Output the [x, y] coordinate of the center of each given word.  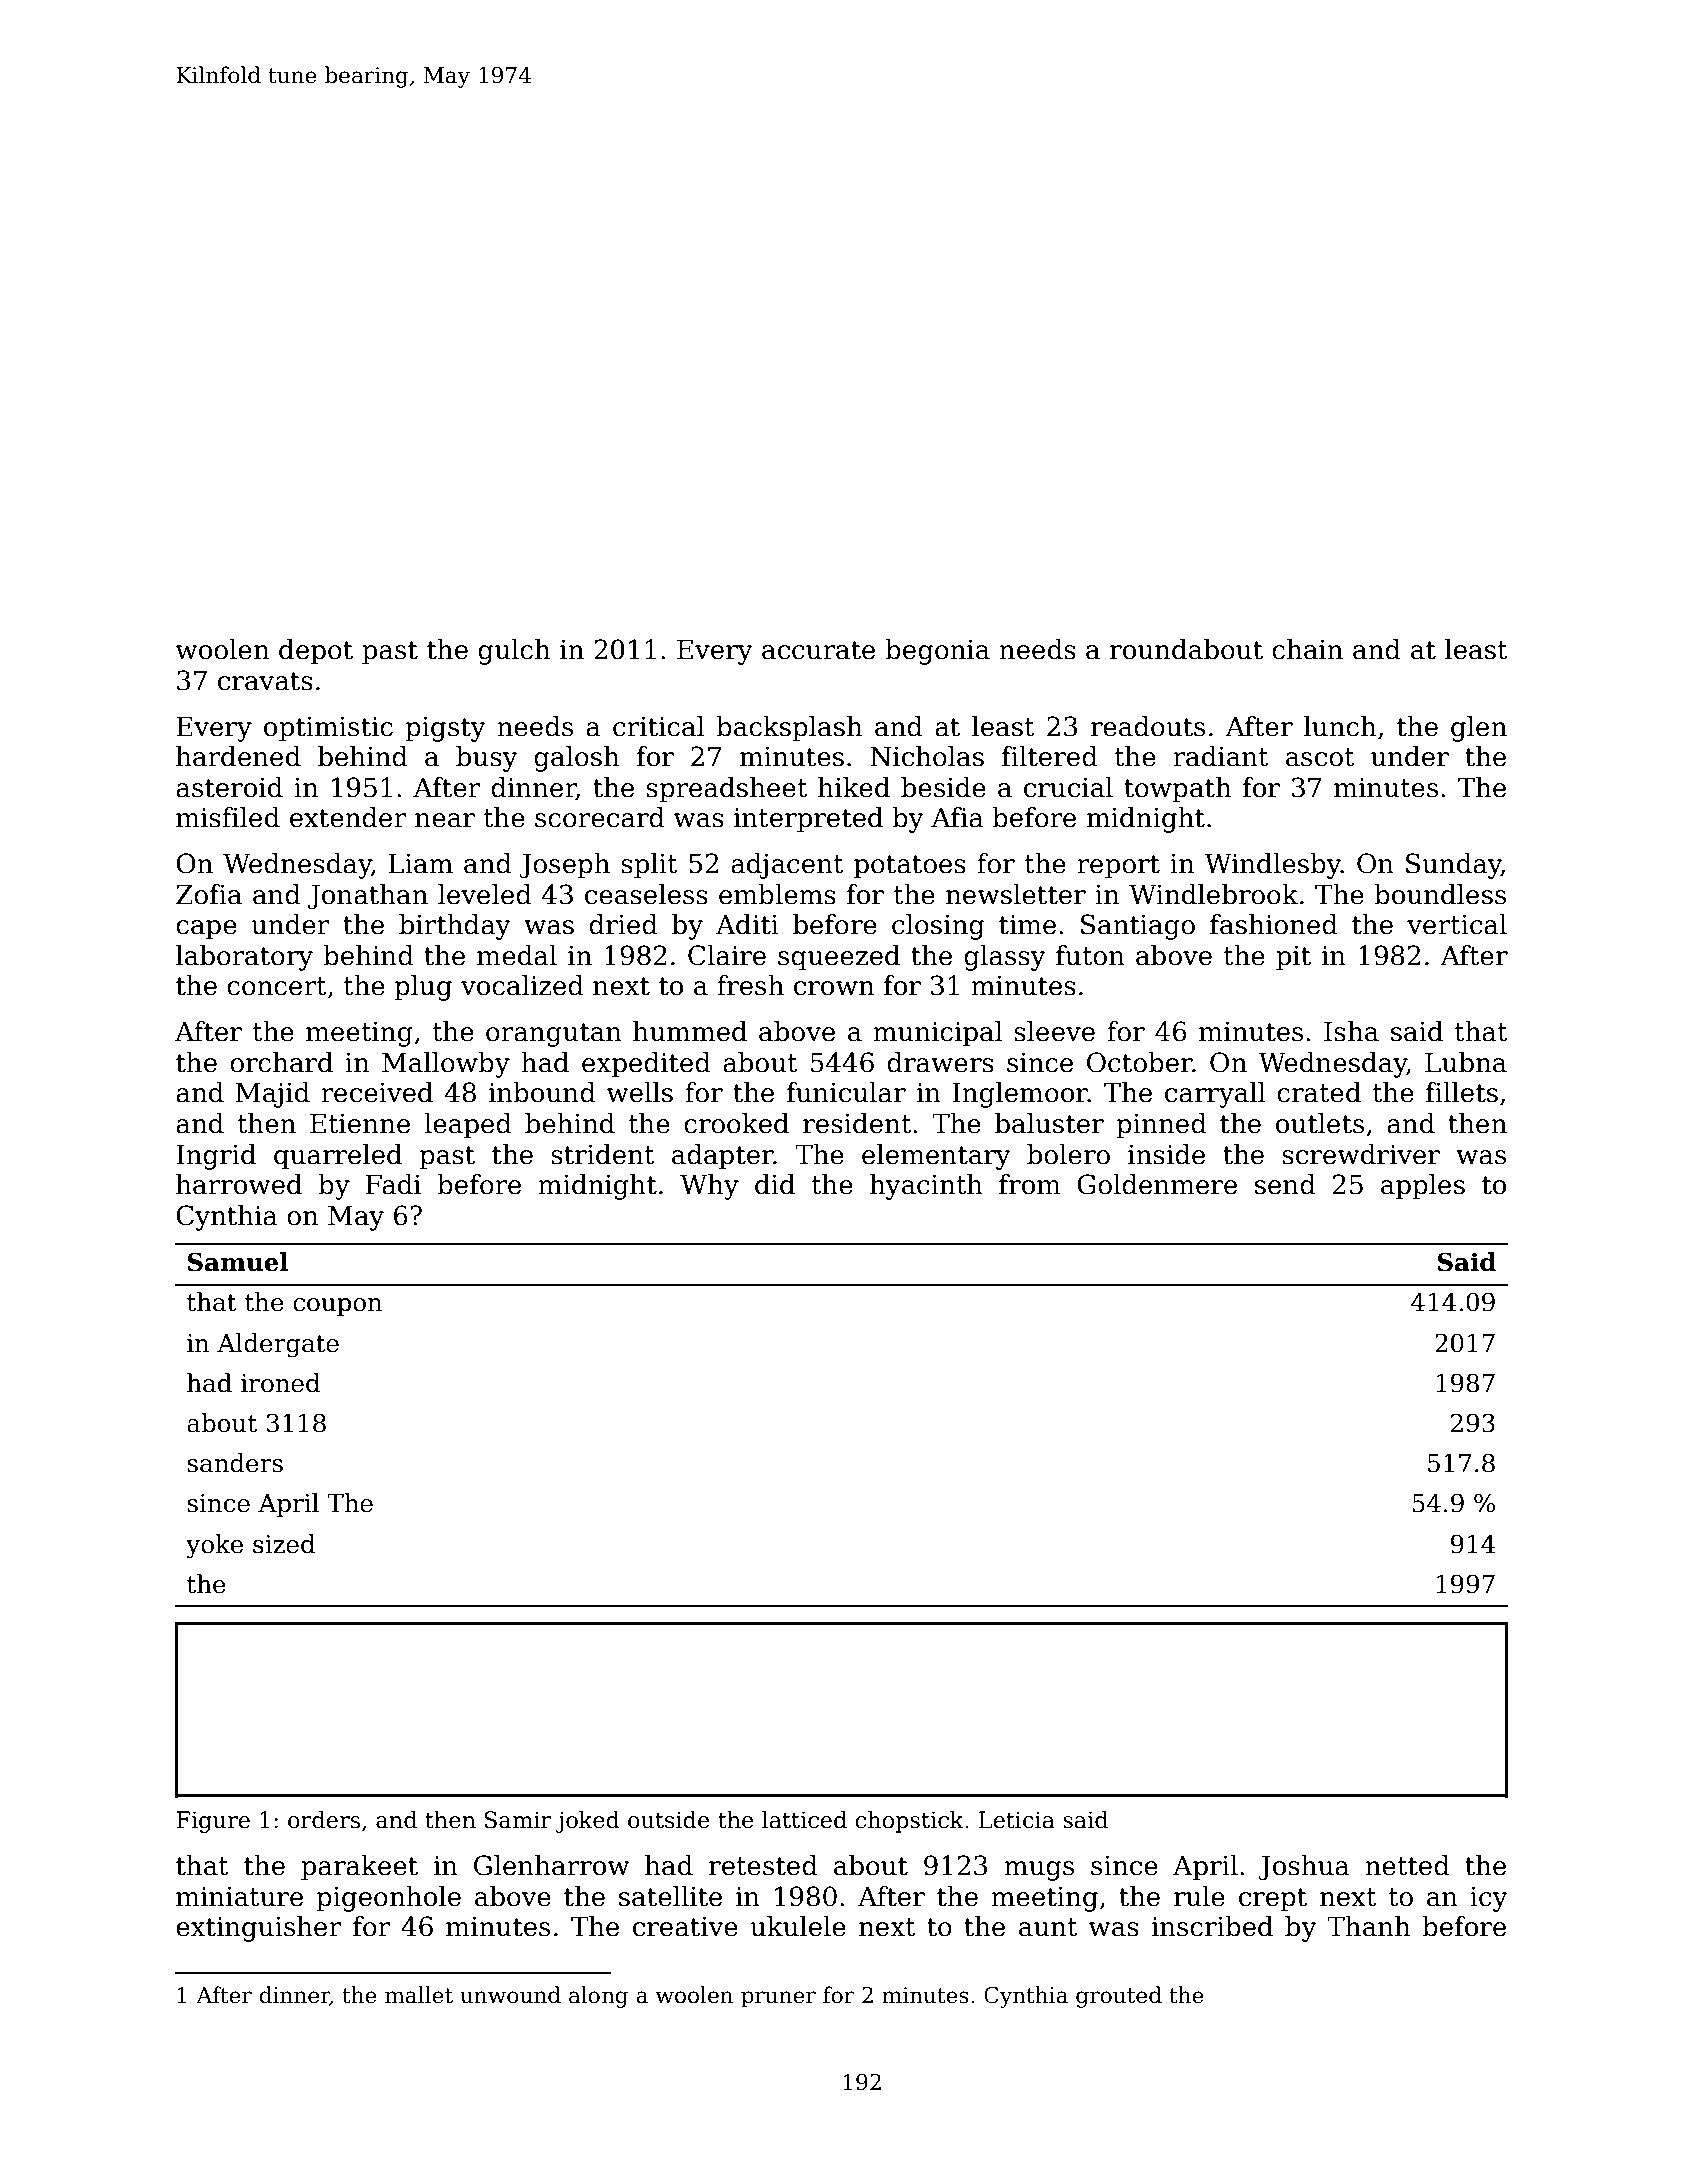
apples [1423, 1187]
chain [1307, 649]
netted [1407, 1865]
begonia [937, 652]
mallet [419, 1995]
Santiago [1138, 927]
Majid [273, 1095]
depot [316, 652]
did [775, 1184]
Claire [727, 955]
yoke [214, 1546]
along [598, 1997]
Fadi [393, 1184]
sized [284, 1544]
